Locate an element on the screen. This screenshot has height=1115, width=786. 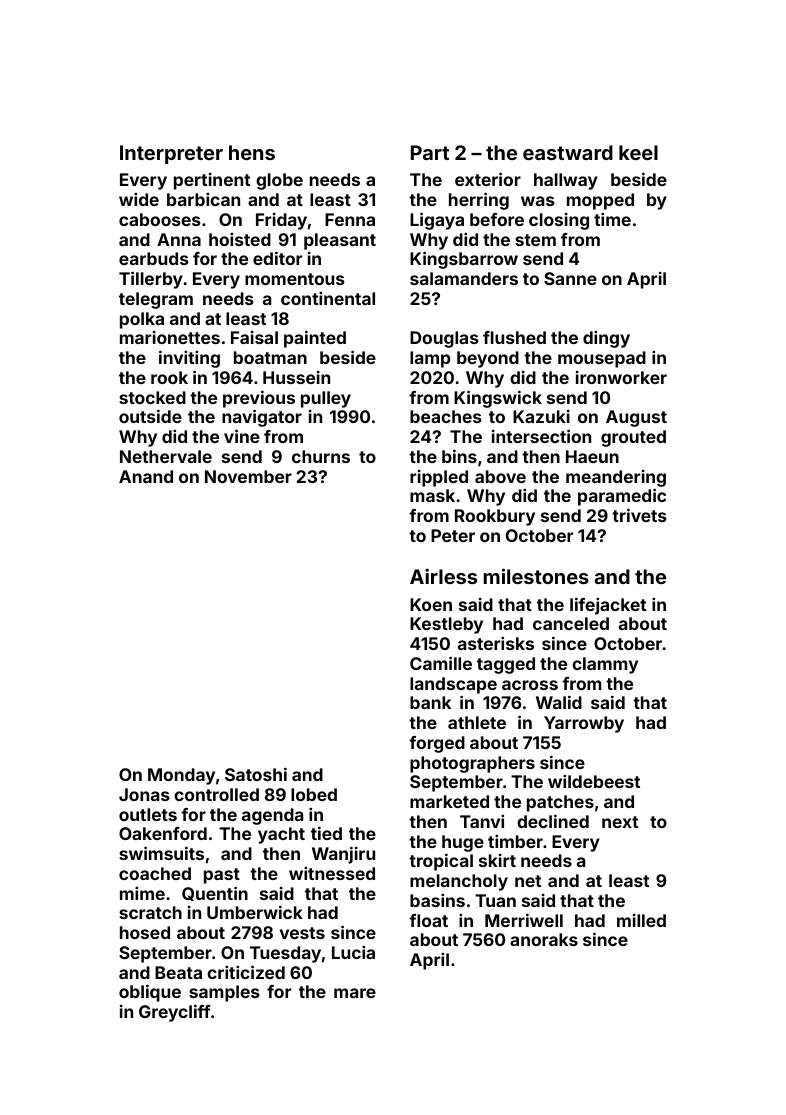
Faisal is located at coordinates (254, 337).
